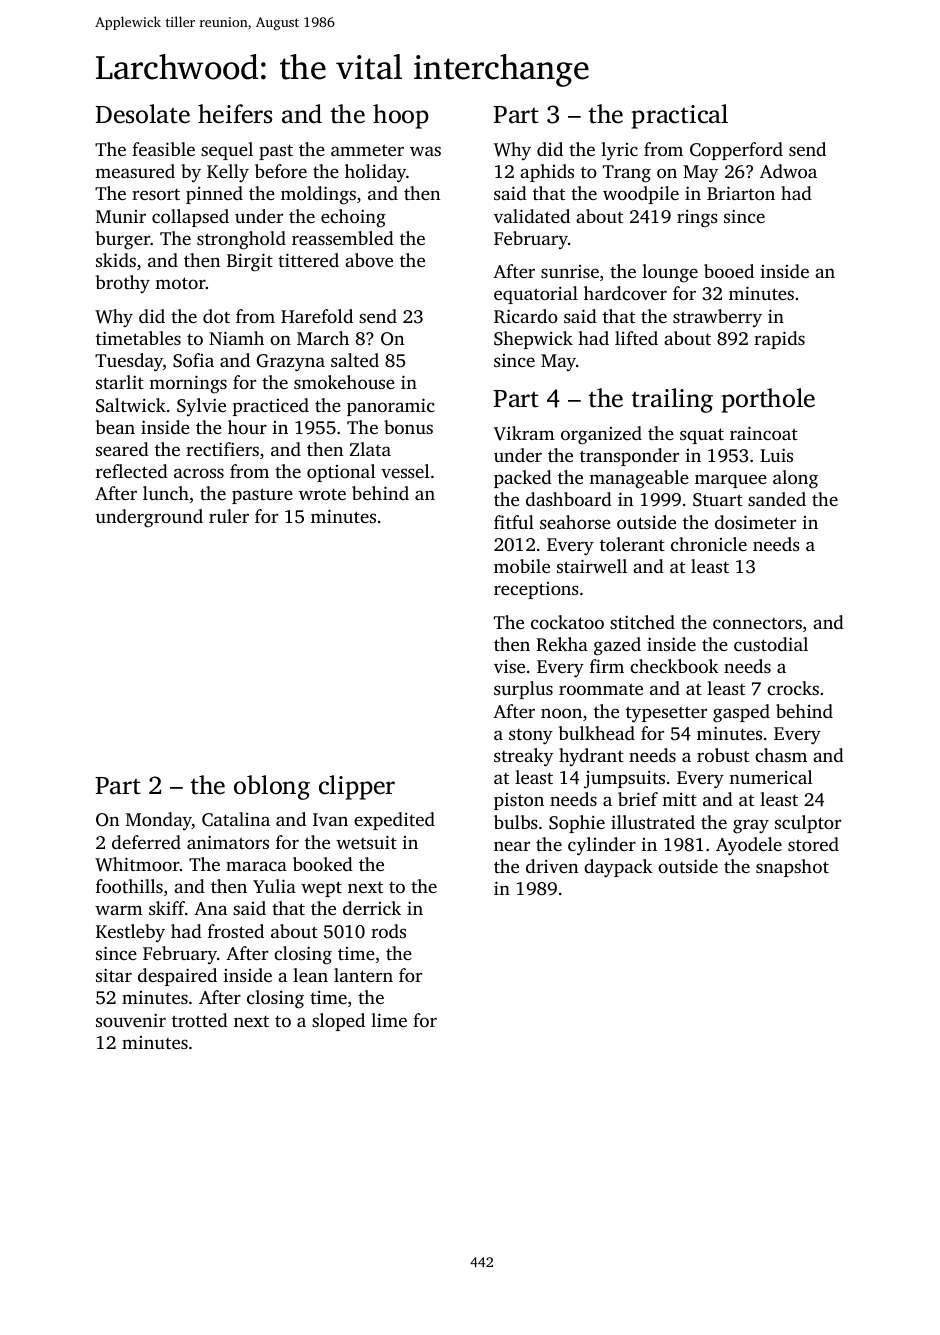 The height and width of the screenshot is (1335, 940). I want to click on seared, so click(122, 449).
